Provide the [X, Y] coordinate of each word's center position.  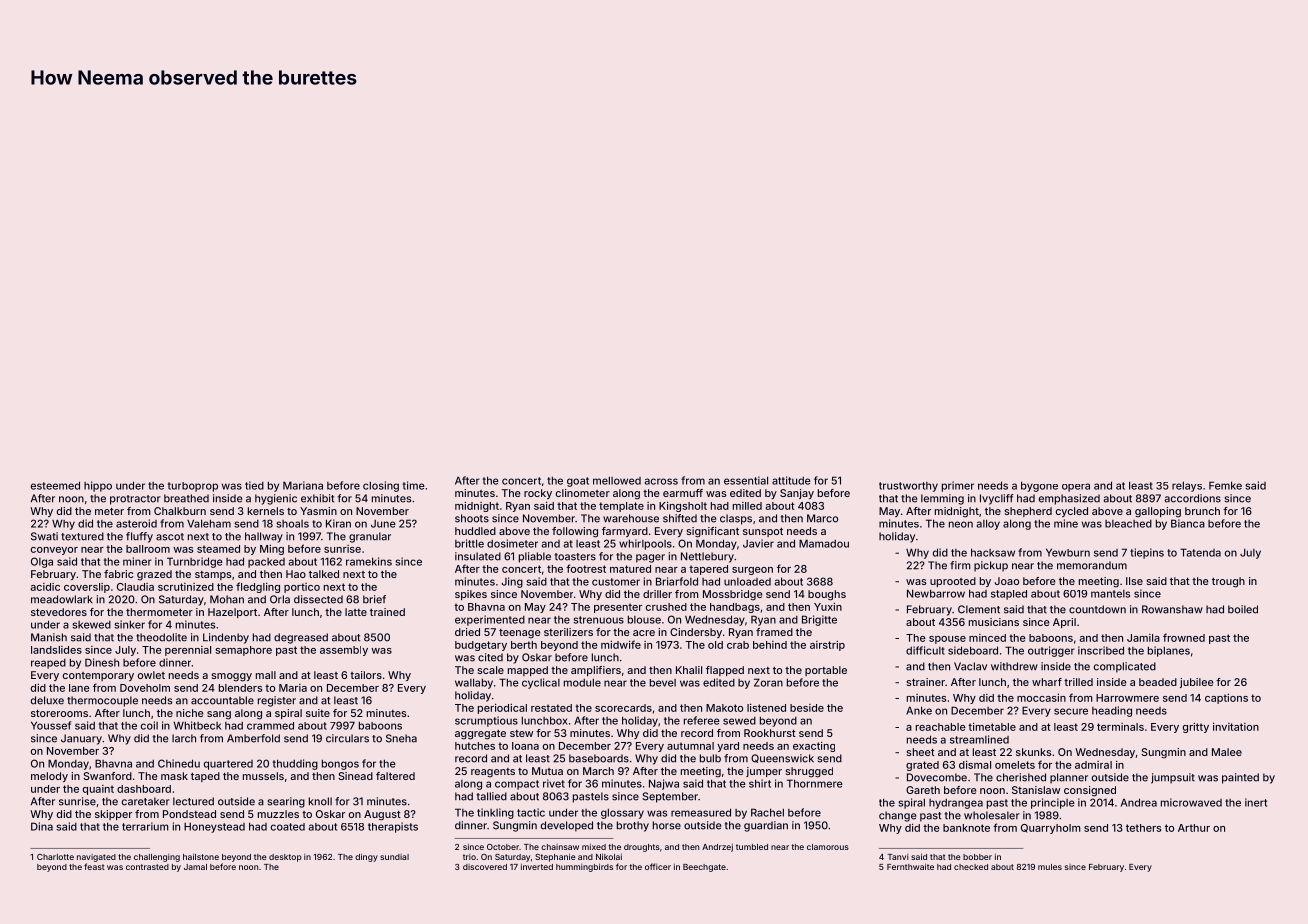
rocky [538, 494]
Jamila [1143, 638]
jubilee [1197, 683]
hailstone [201, 856]
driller [657, 594]
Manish [49, 637]
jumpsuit [1173, 778]
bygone [1039, 486]
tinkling [495, 813]
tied [254, 485]
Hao [296, 574]
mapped [528, 671]
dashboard [144, 789]
